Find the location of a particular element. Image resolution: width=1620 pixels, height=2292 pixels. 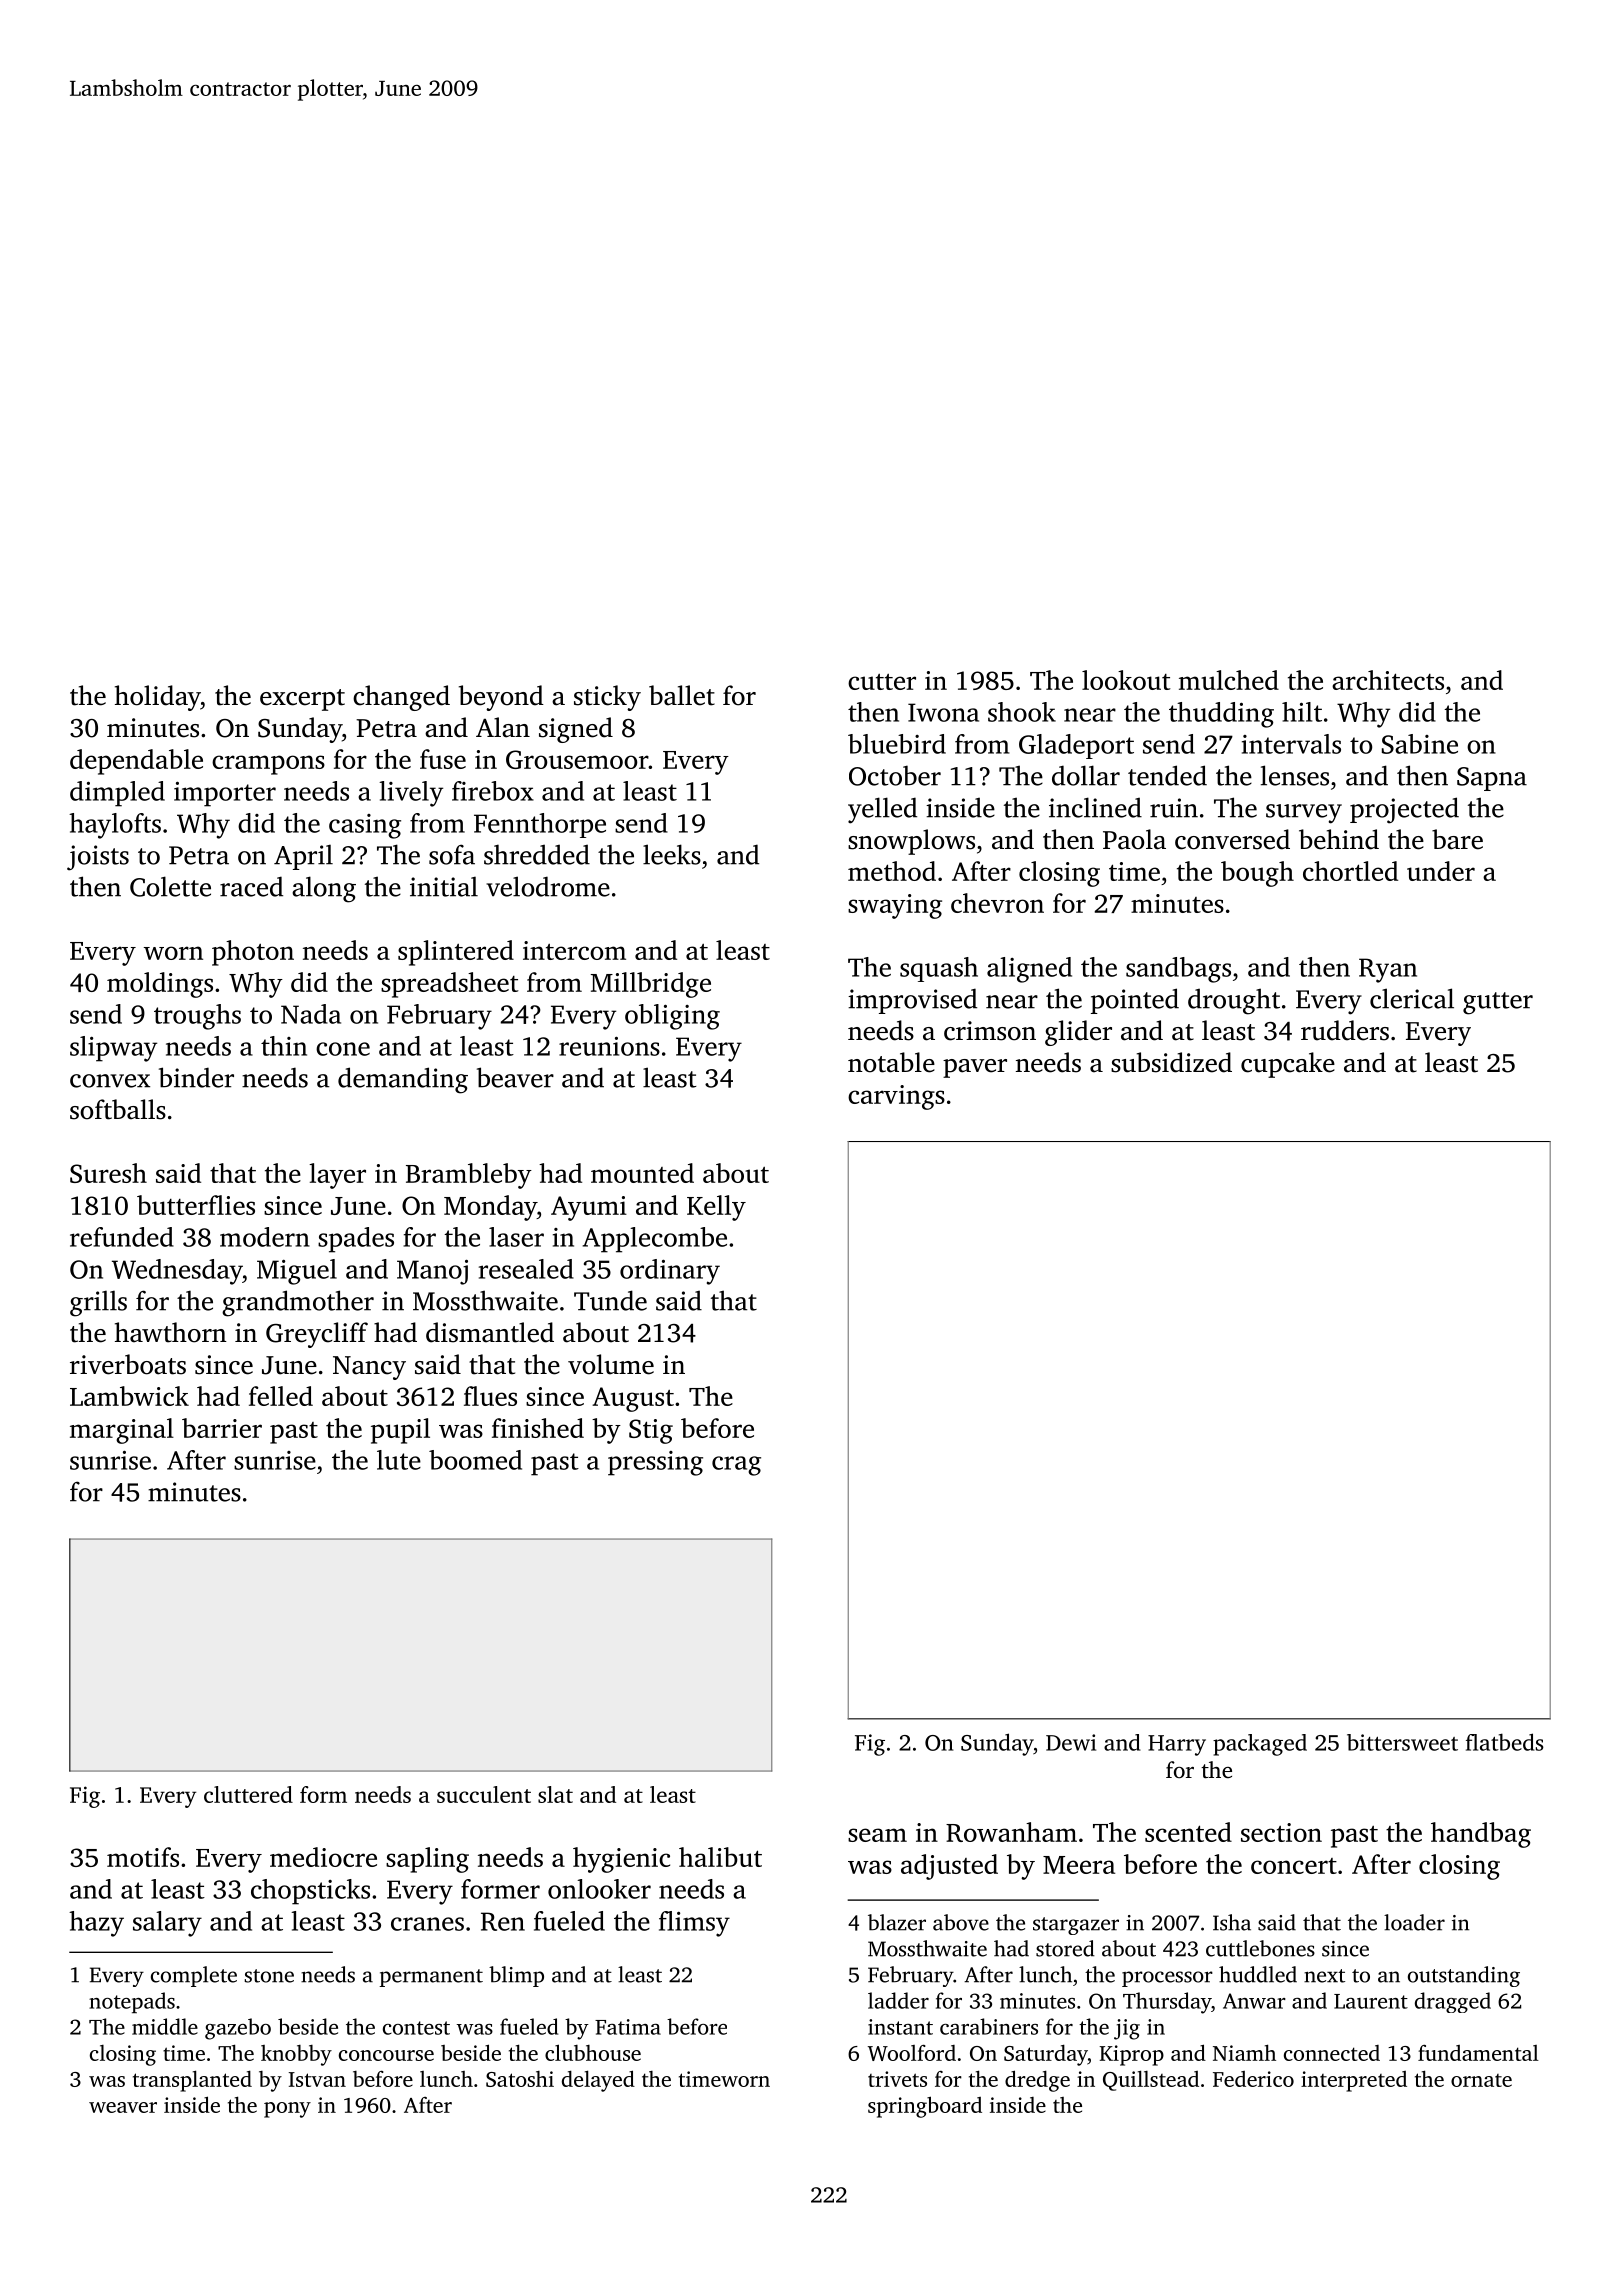

crag is located at coordinates (736, 1466).
